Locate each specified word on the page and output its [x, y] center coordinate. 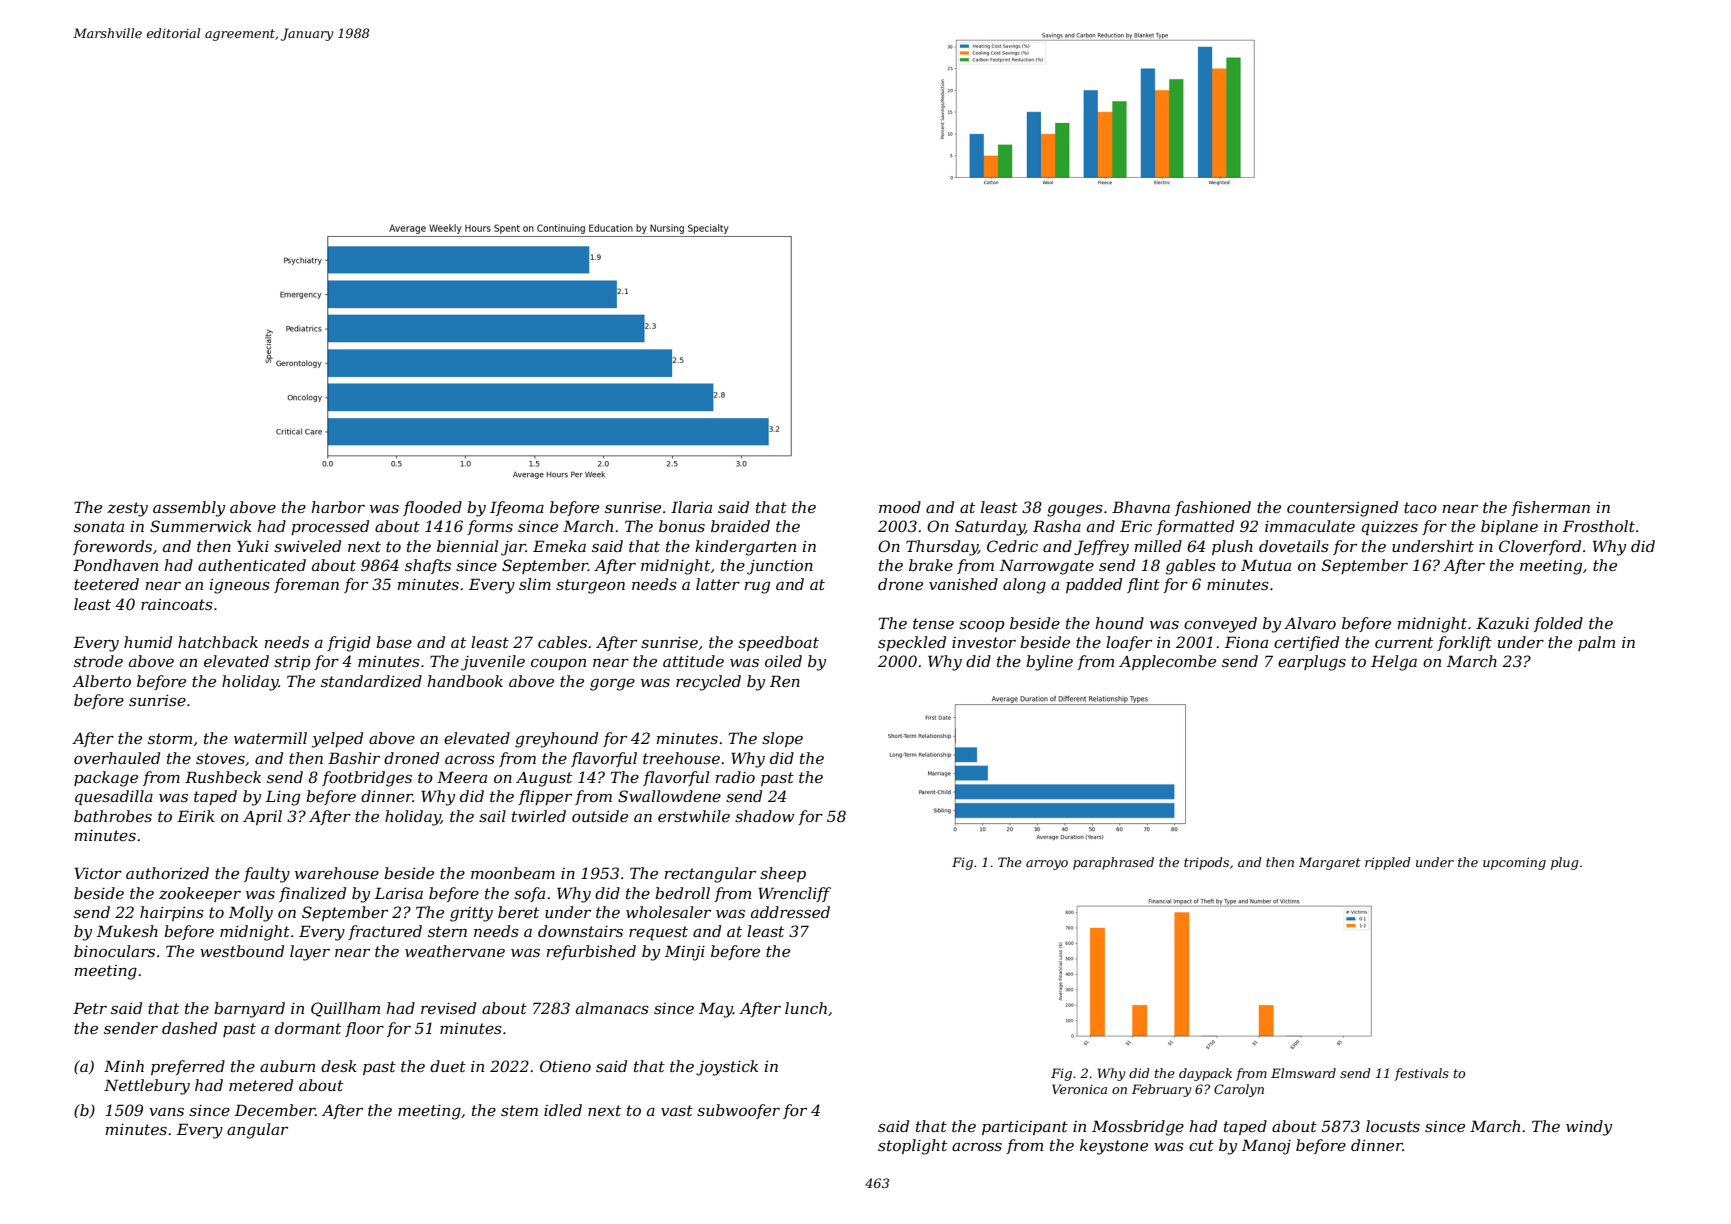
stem [519, 1110]
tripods [1206, 863]
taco [1420, 507]
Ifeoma [517, 508]
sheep [783, 874]
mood [900, 507]
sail [492, 816]
